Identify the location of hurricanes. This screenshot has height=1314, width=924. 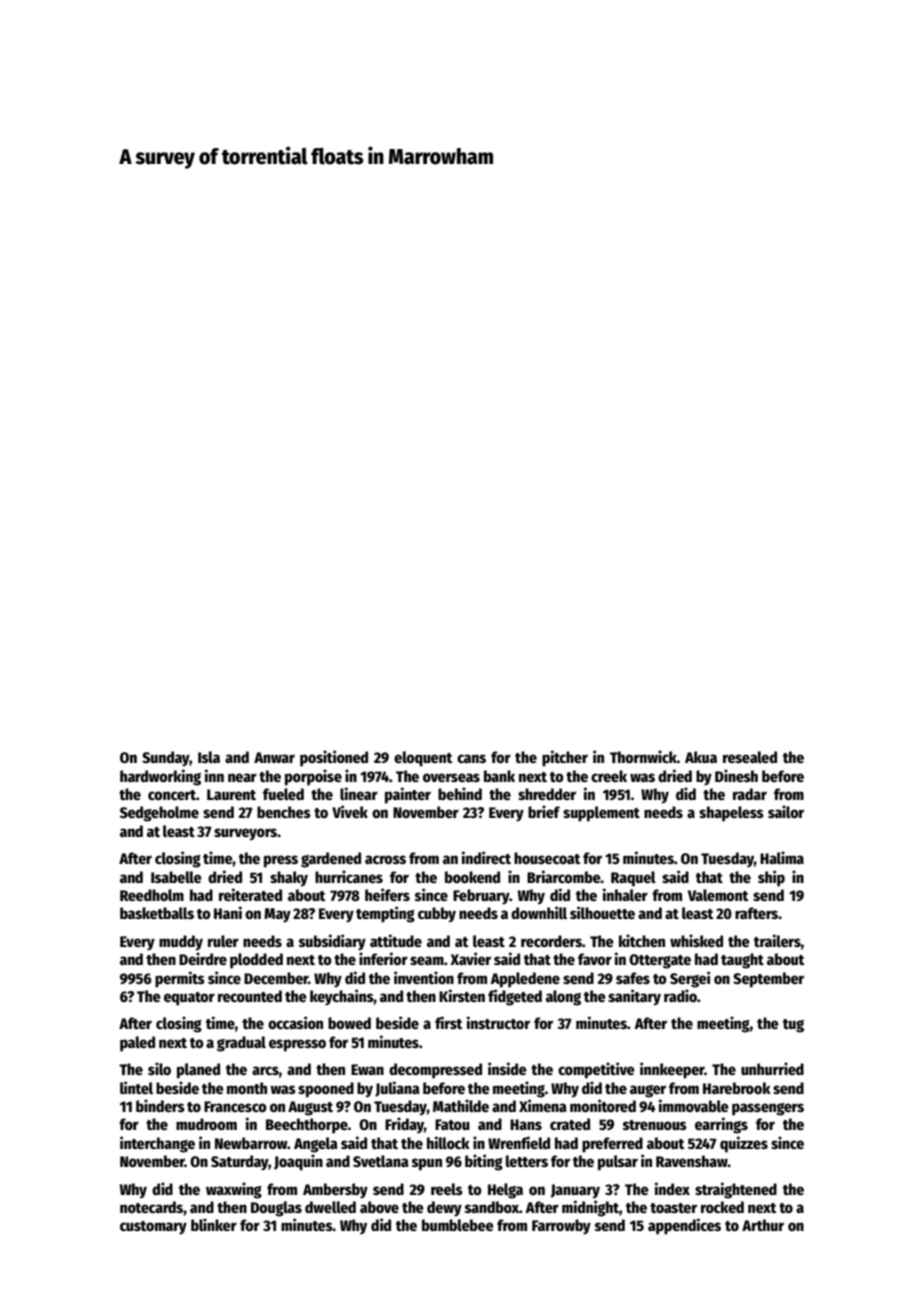
(349, 876).
